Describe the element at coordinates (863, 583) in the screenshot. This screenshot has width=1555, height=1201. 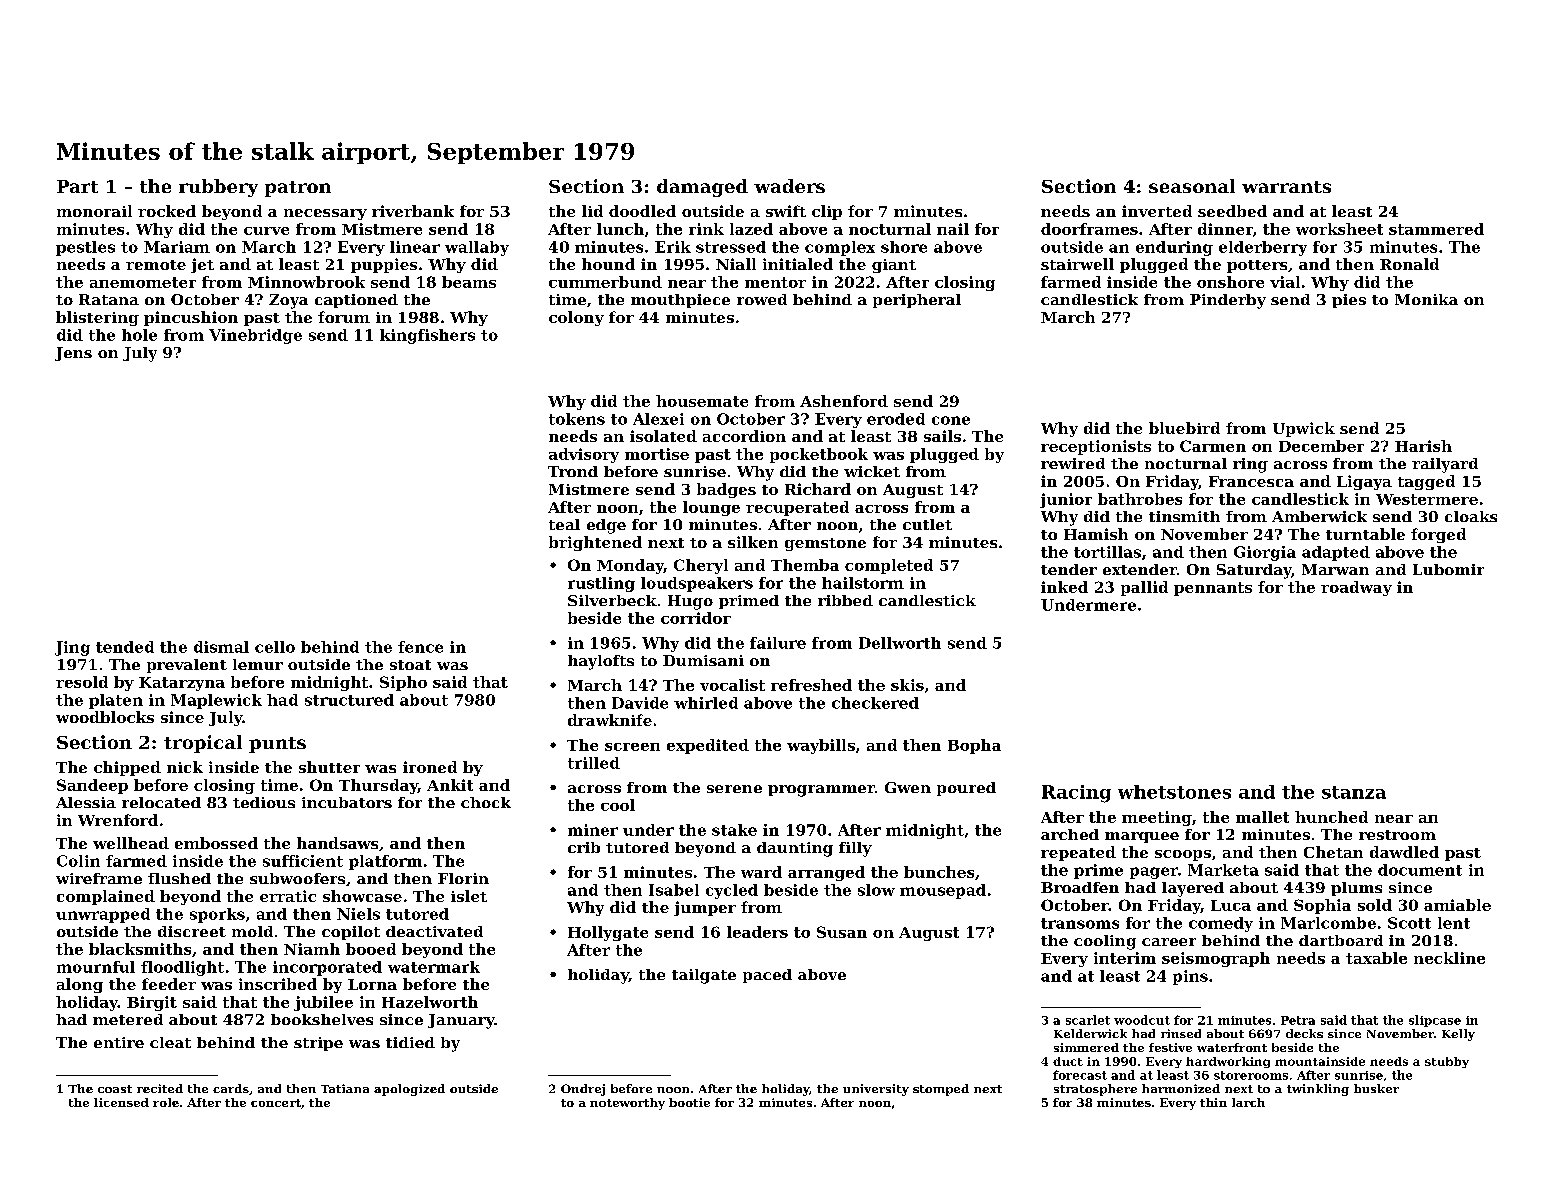
I see `hailstorm` at that location.
